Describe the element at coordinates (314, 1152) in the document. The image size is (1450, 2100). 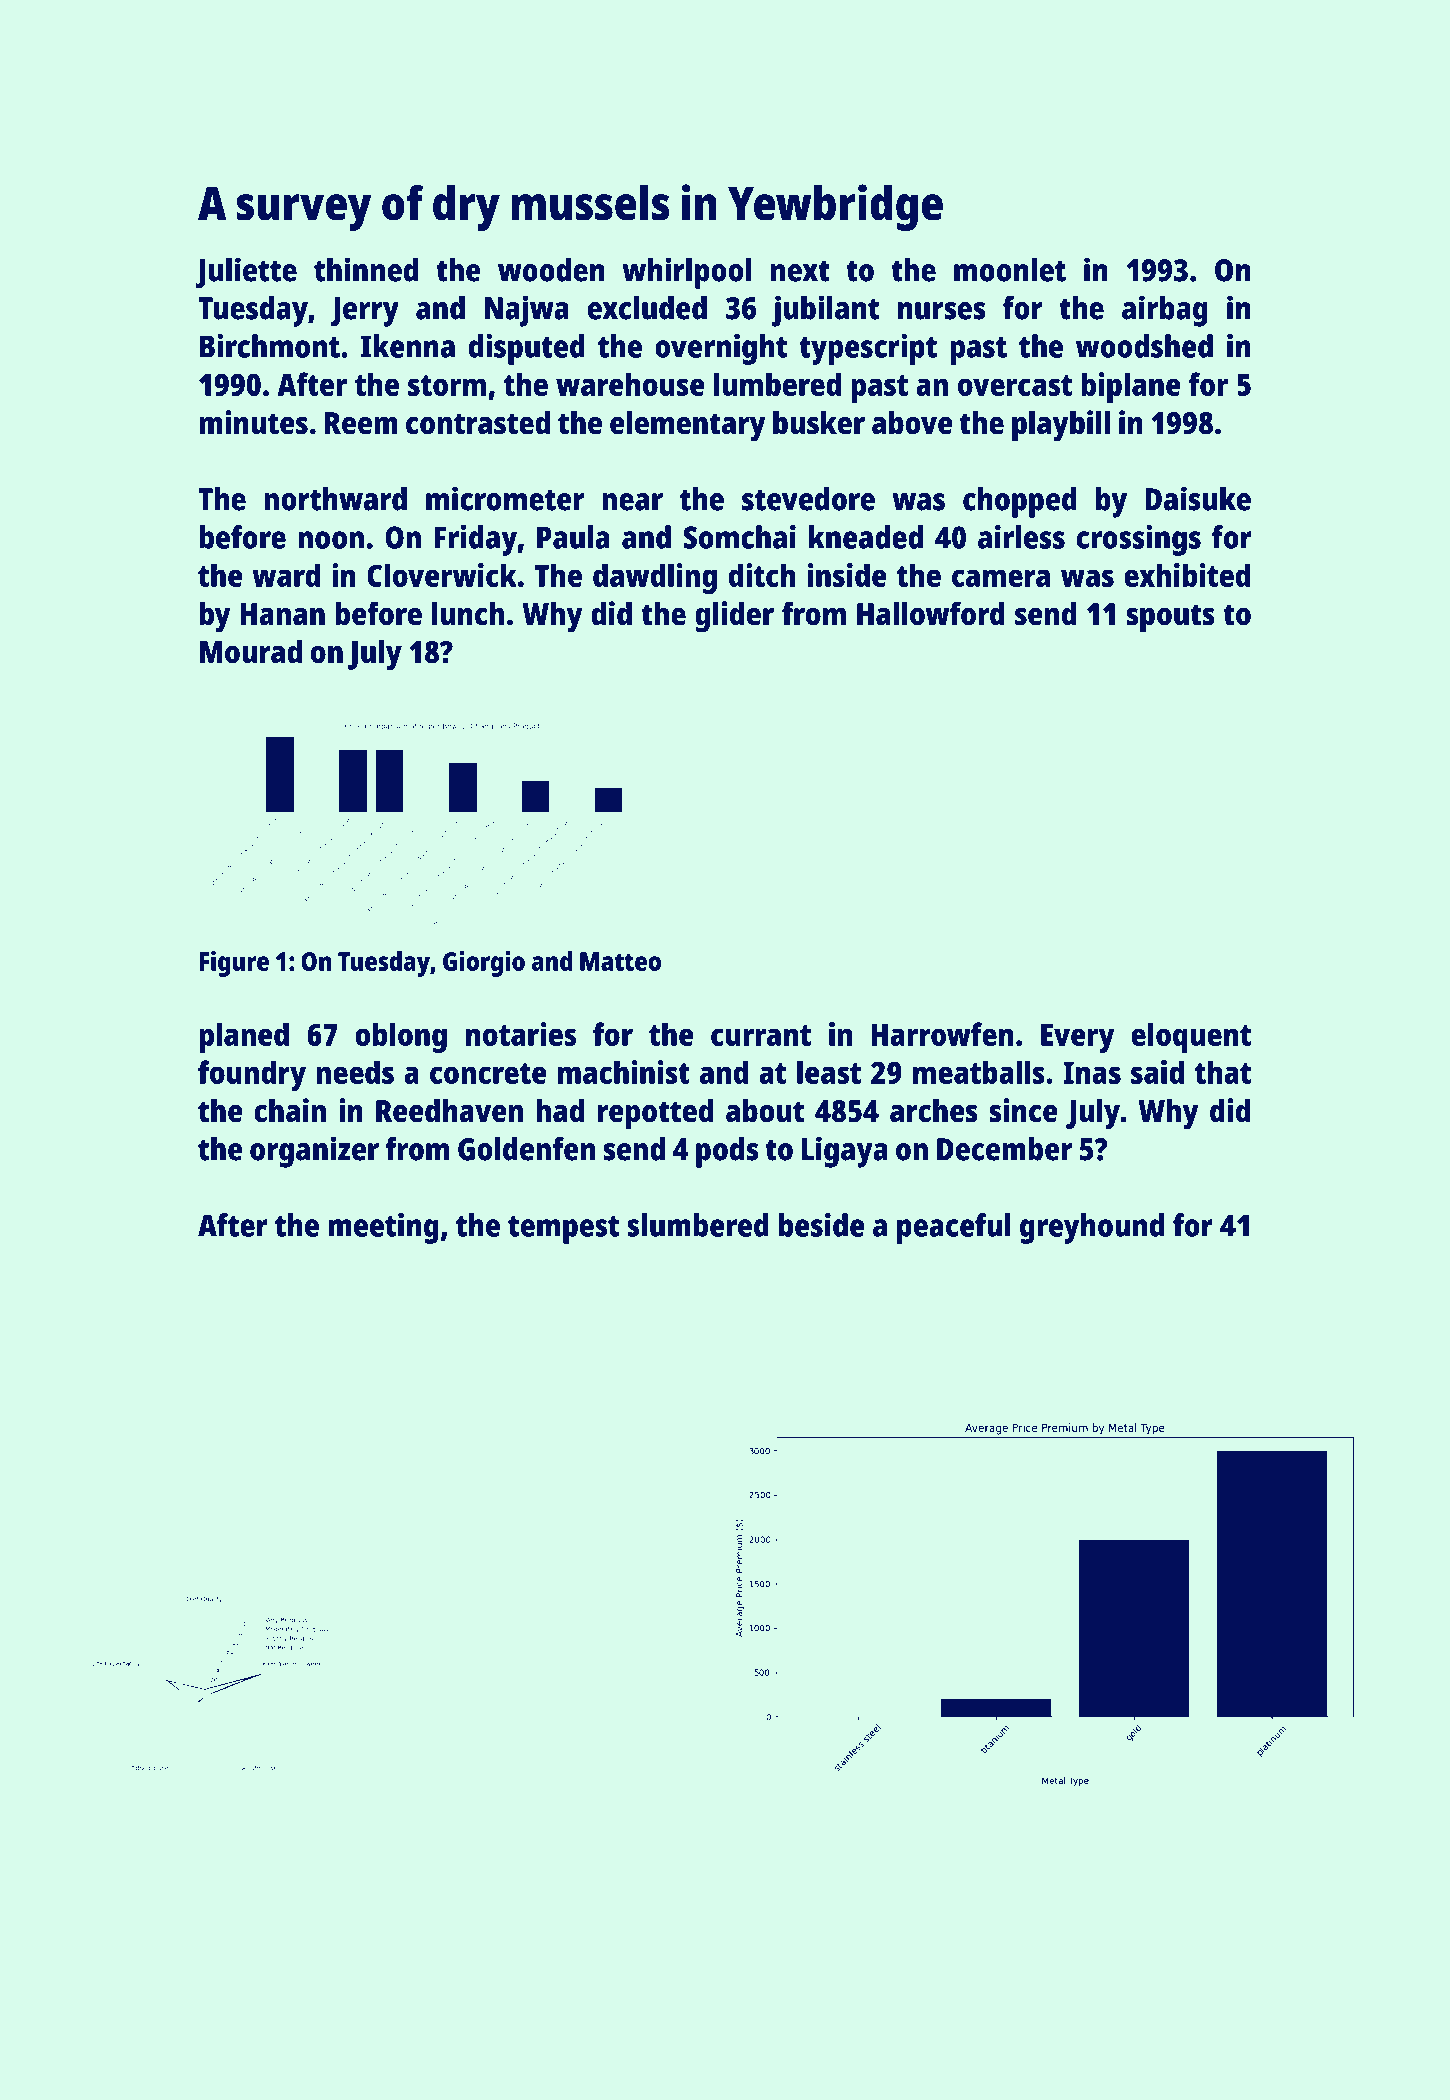
I see `organizer` at that location.
